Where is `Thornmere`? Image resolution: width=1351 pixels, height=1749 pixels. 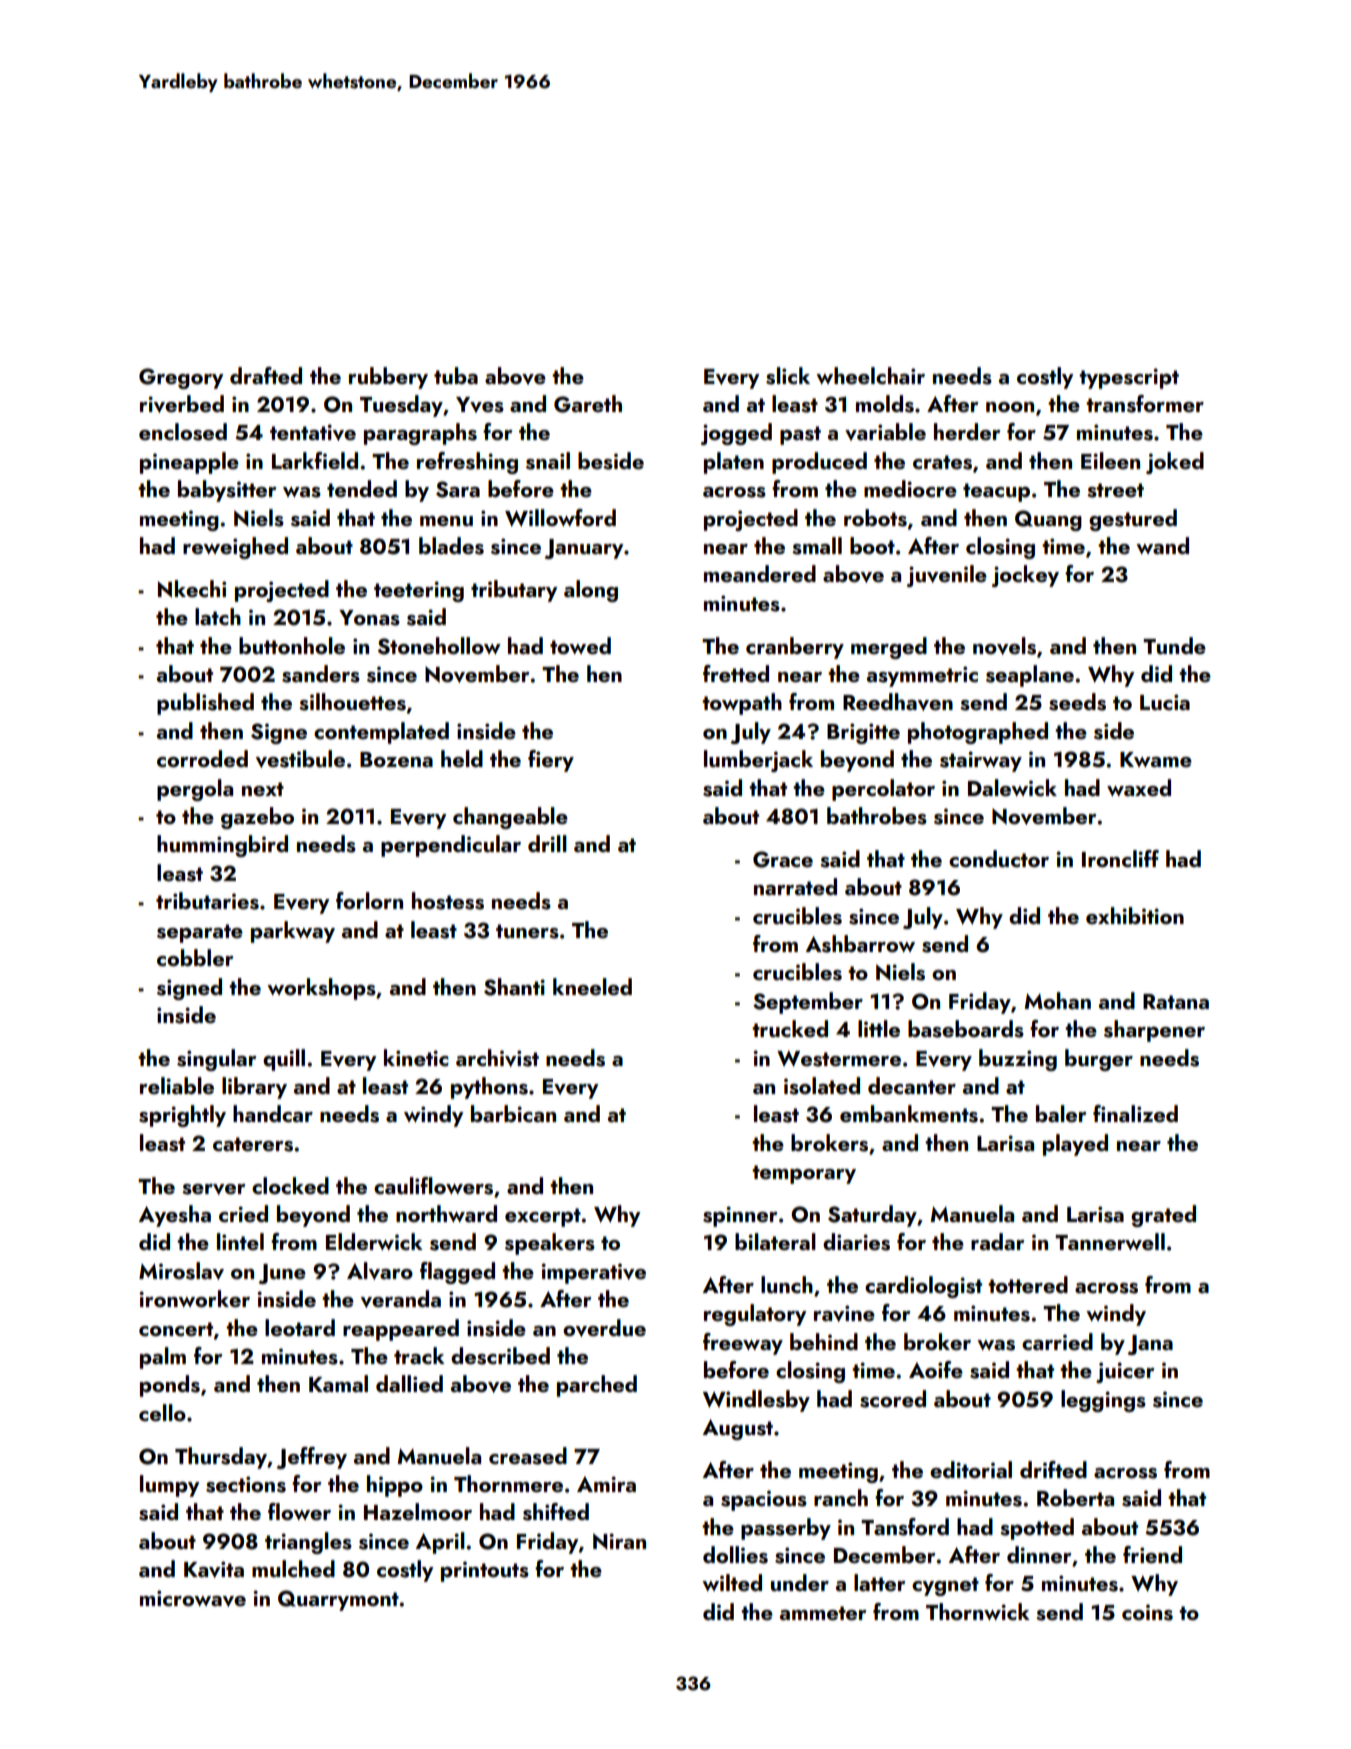
Thornmere is located at coordinates (508, 1483).
